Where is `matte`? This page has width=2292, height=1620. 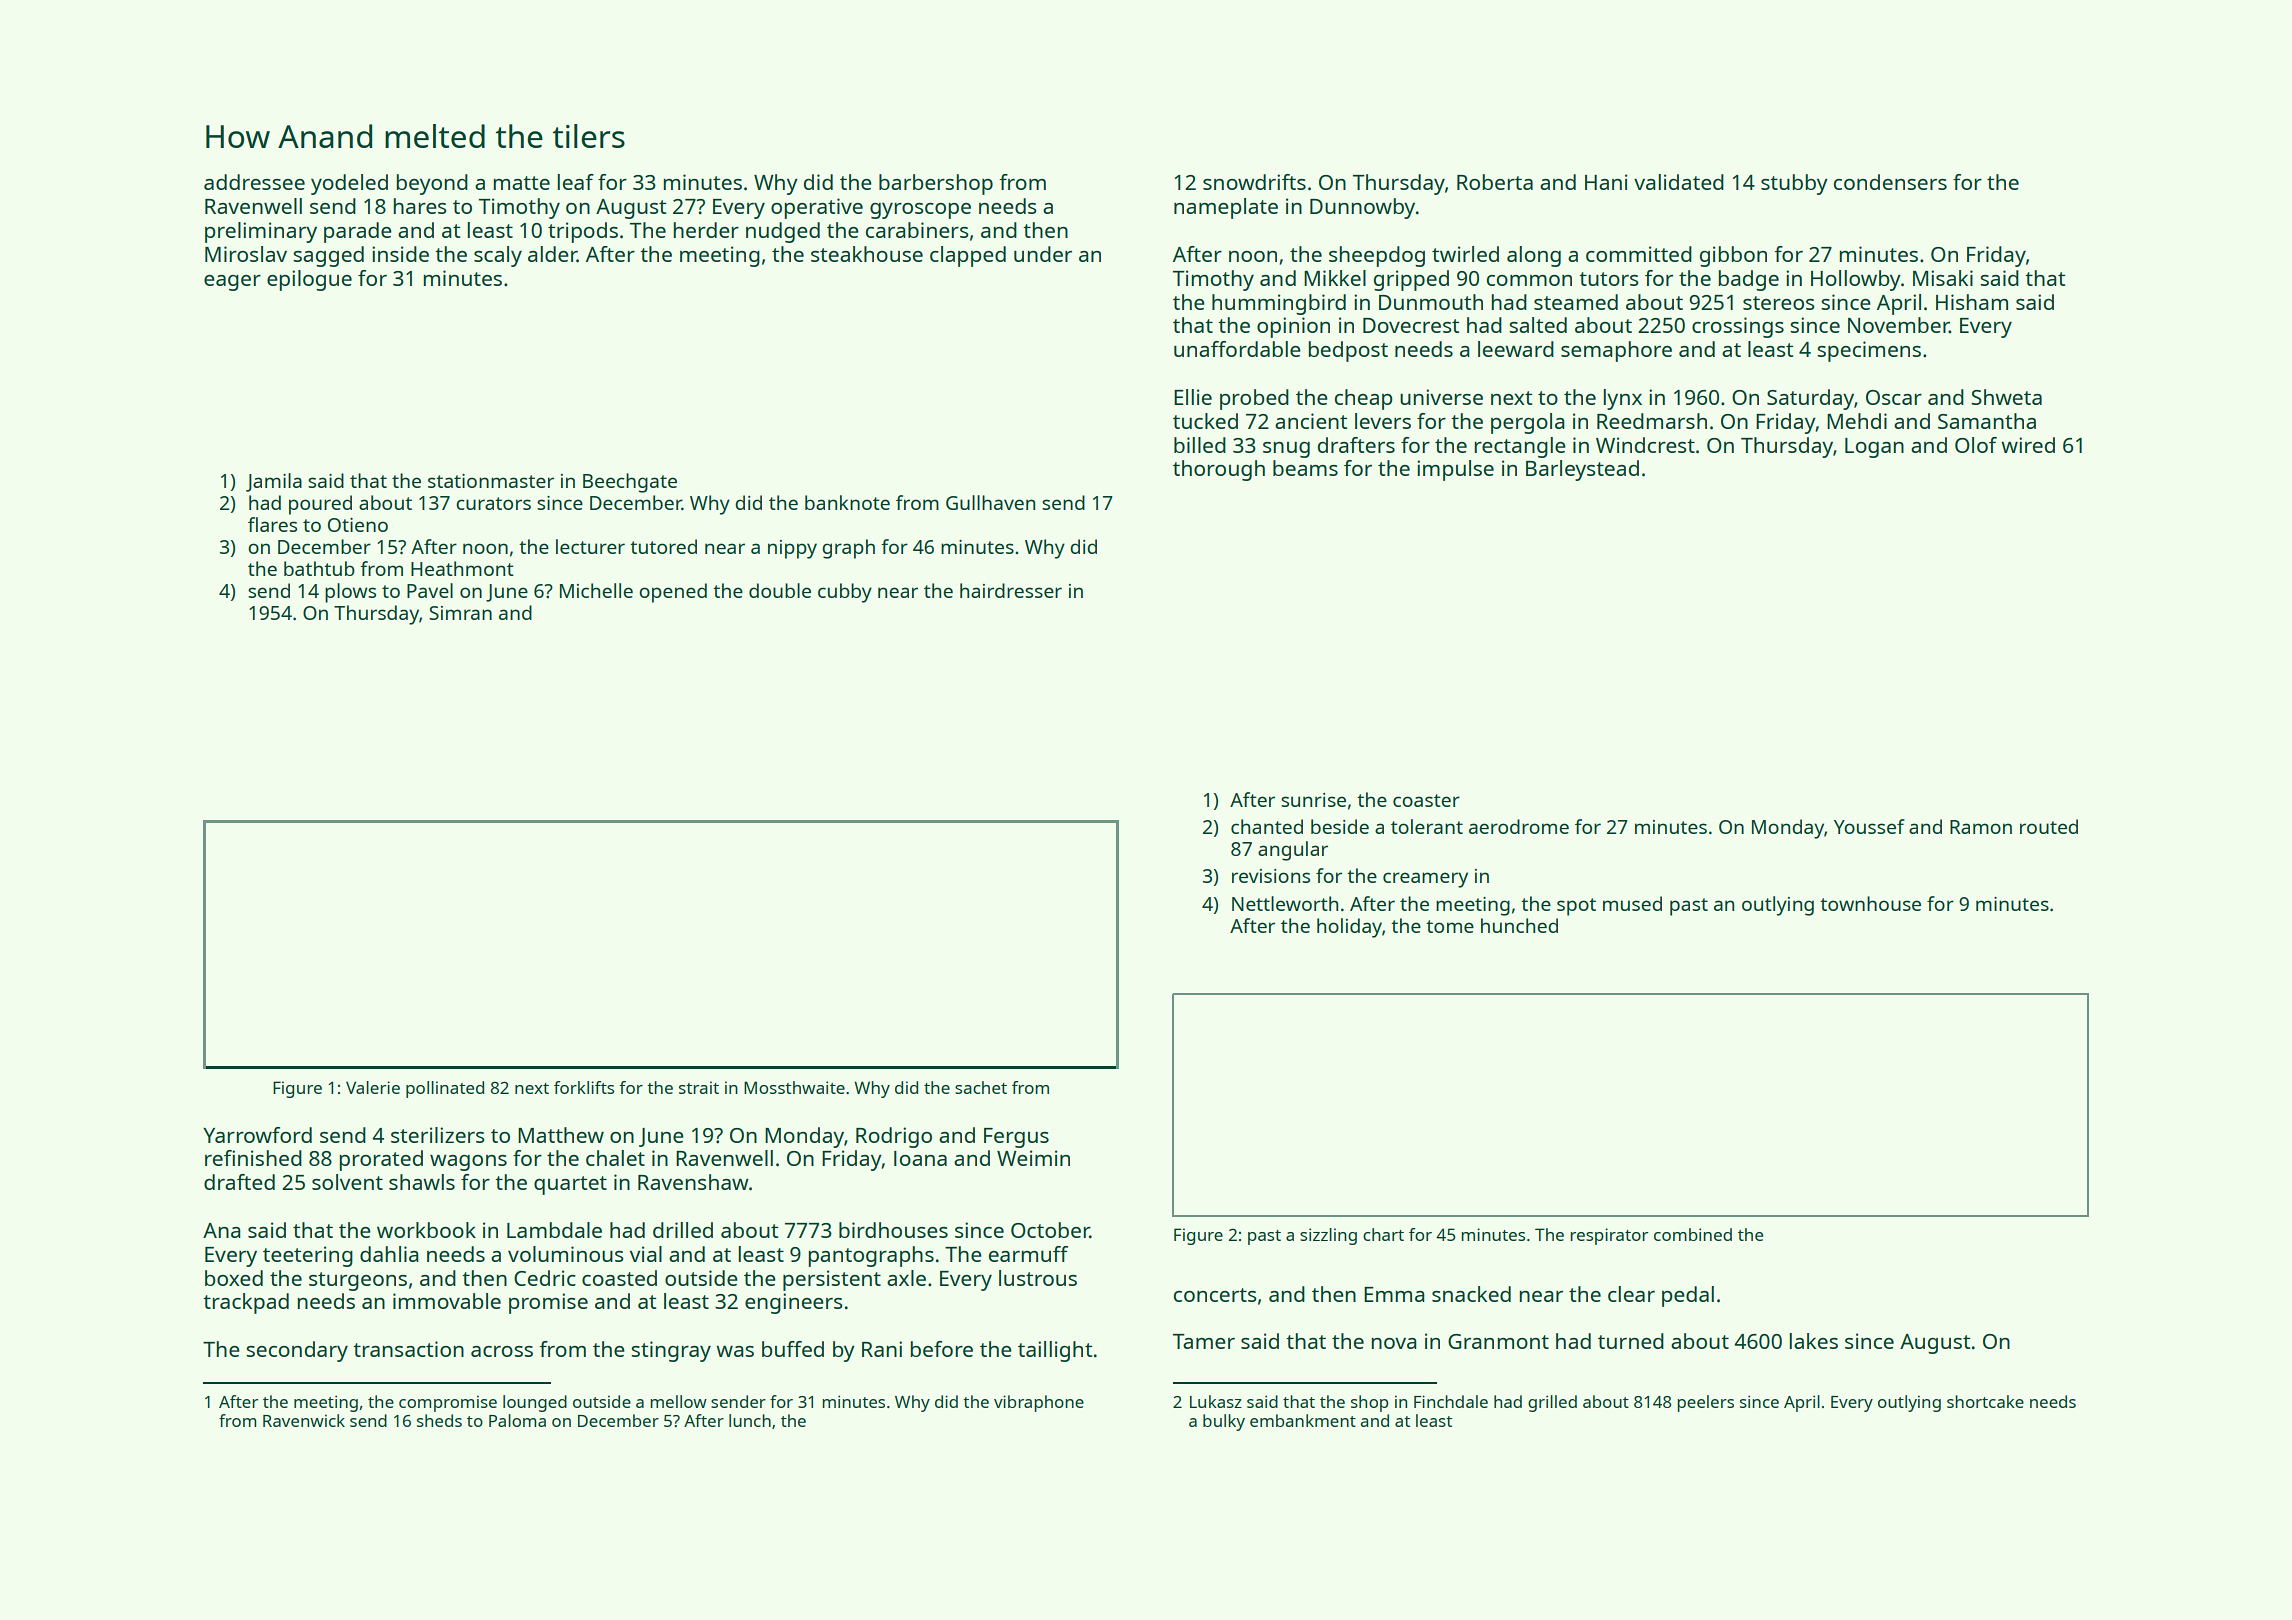 matte is located at coordinates (522, 183).
